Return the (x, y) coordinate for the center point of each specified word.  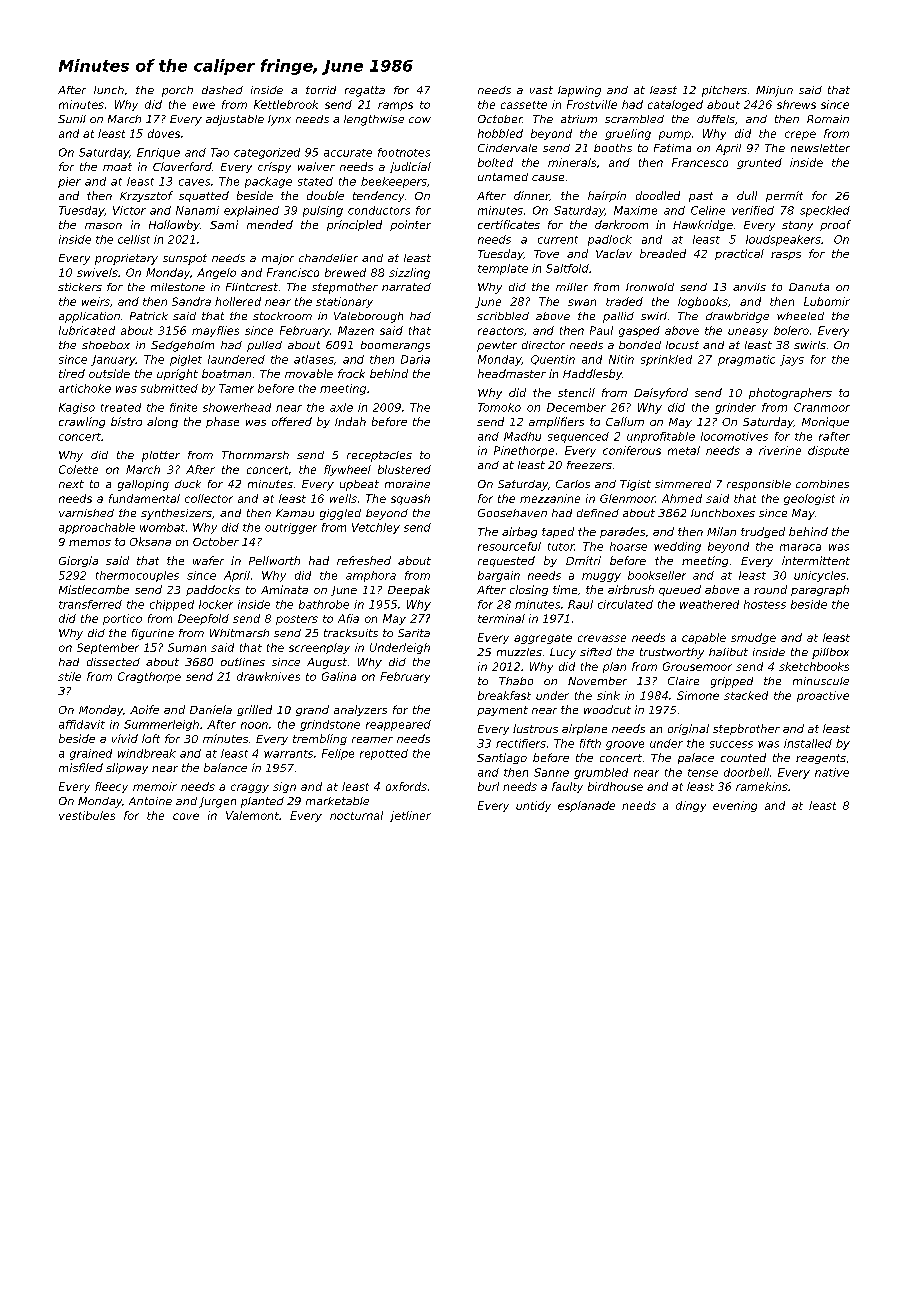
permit (784, 196)
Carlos (573, 484)
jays (792, 360)
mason (103, 226)
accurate (348, 153)
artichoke (85, 388)
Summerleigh (161, 725)
